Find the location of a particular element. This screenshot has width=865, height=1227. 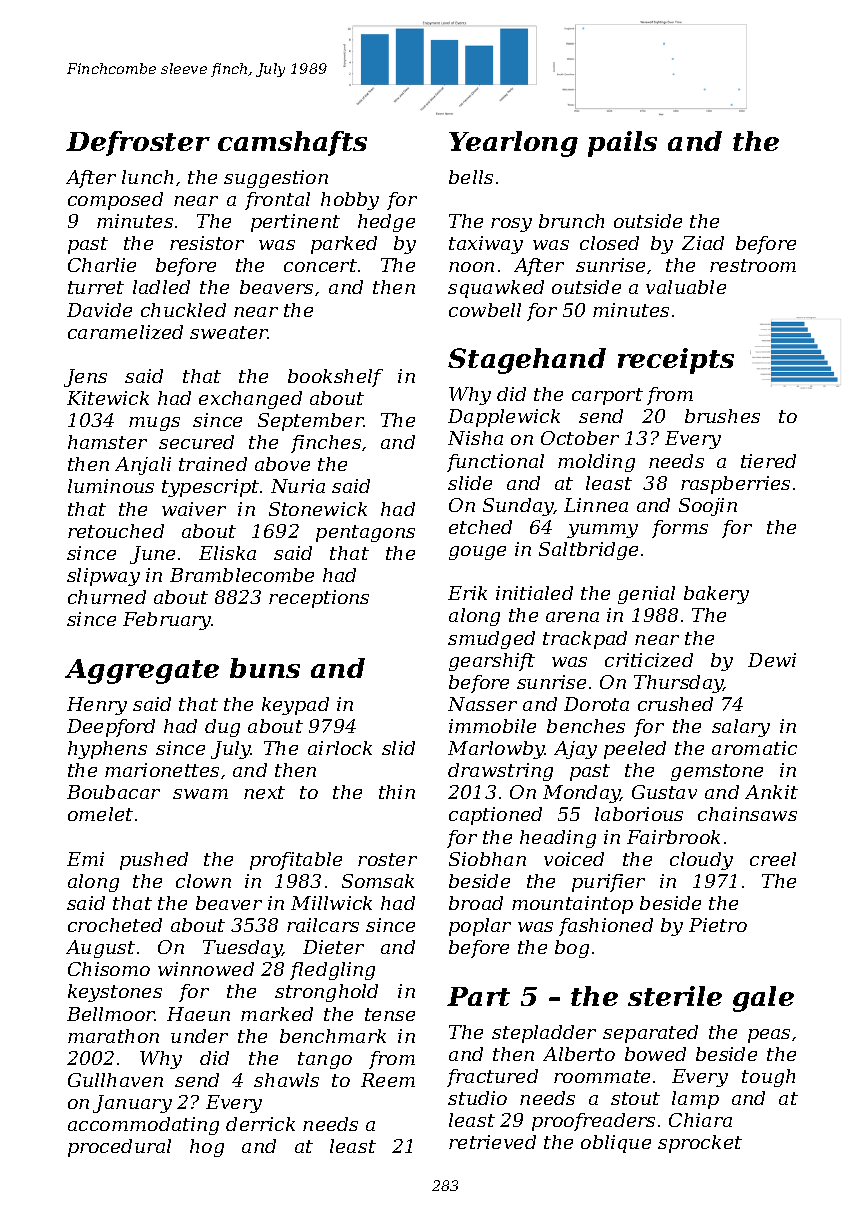

Henry is located at coordinates (97, 706).
